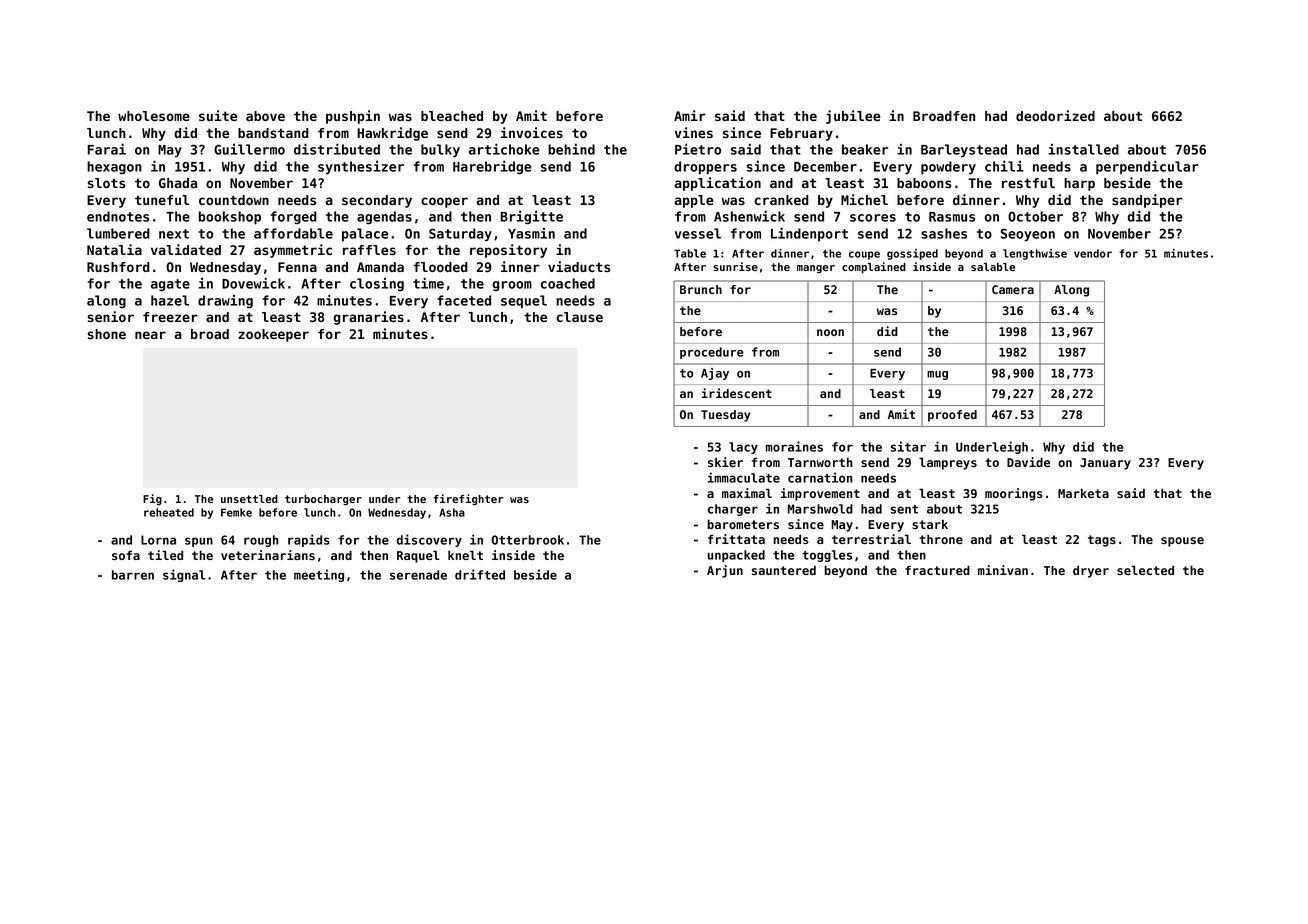  I want to click on suite, so click(218, 115).
